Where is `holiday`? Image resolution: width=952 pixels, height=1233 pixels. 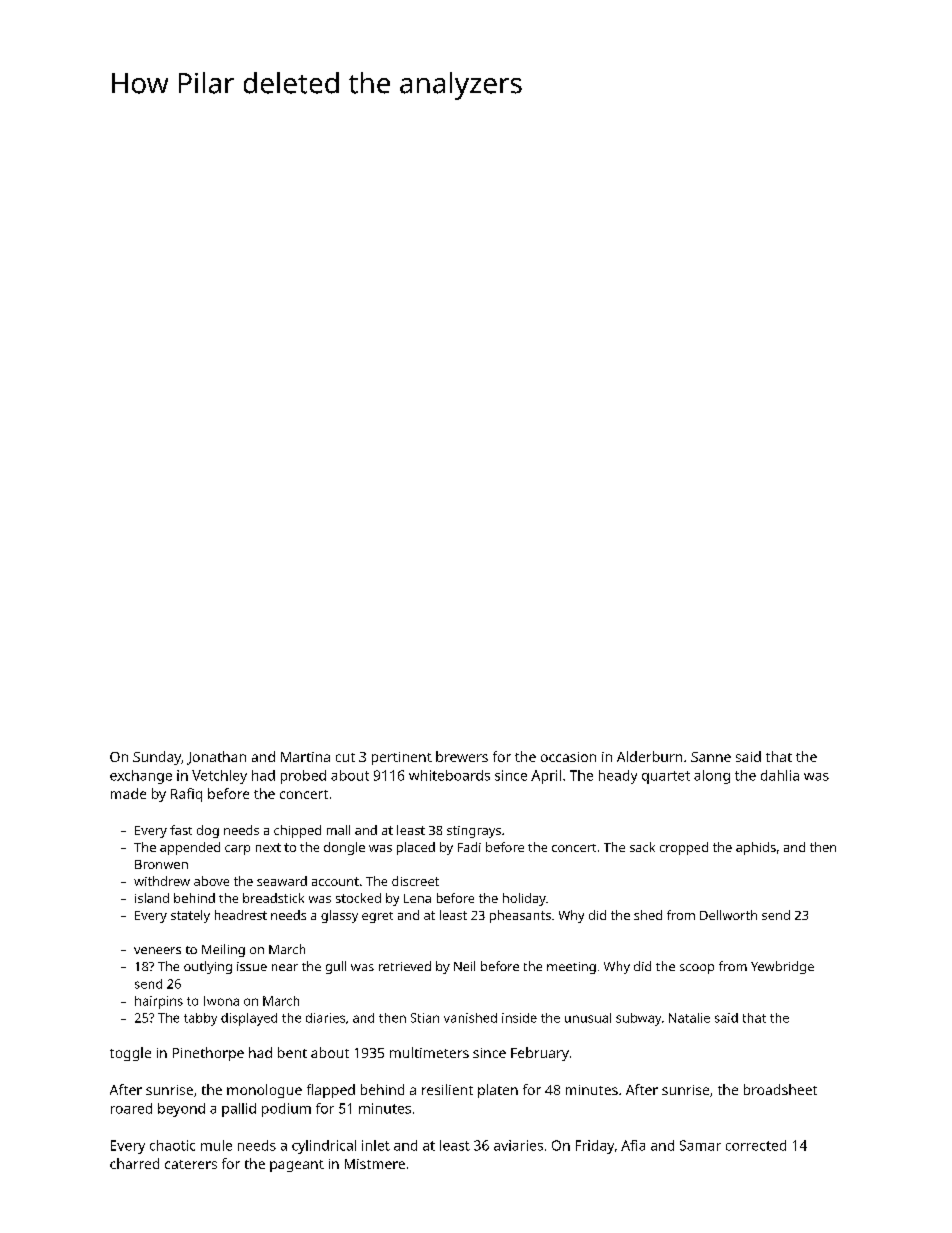
holiday is located at coordinates (524, 899).
